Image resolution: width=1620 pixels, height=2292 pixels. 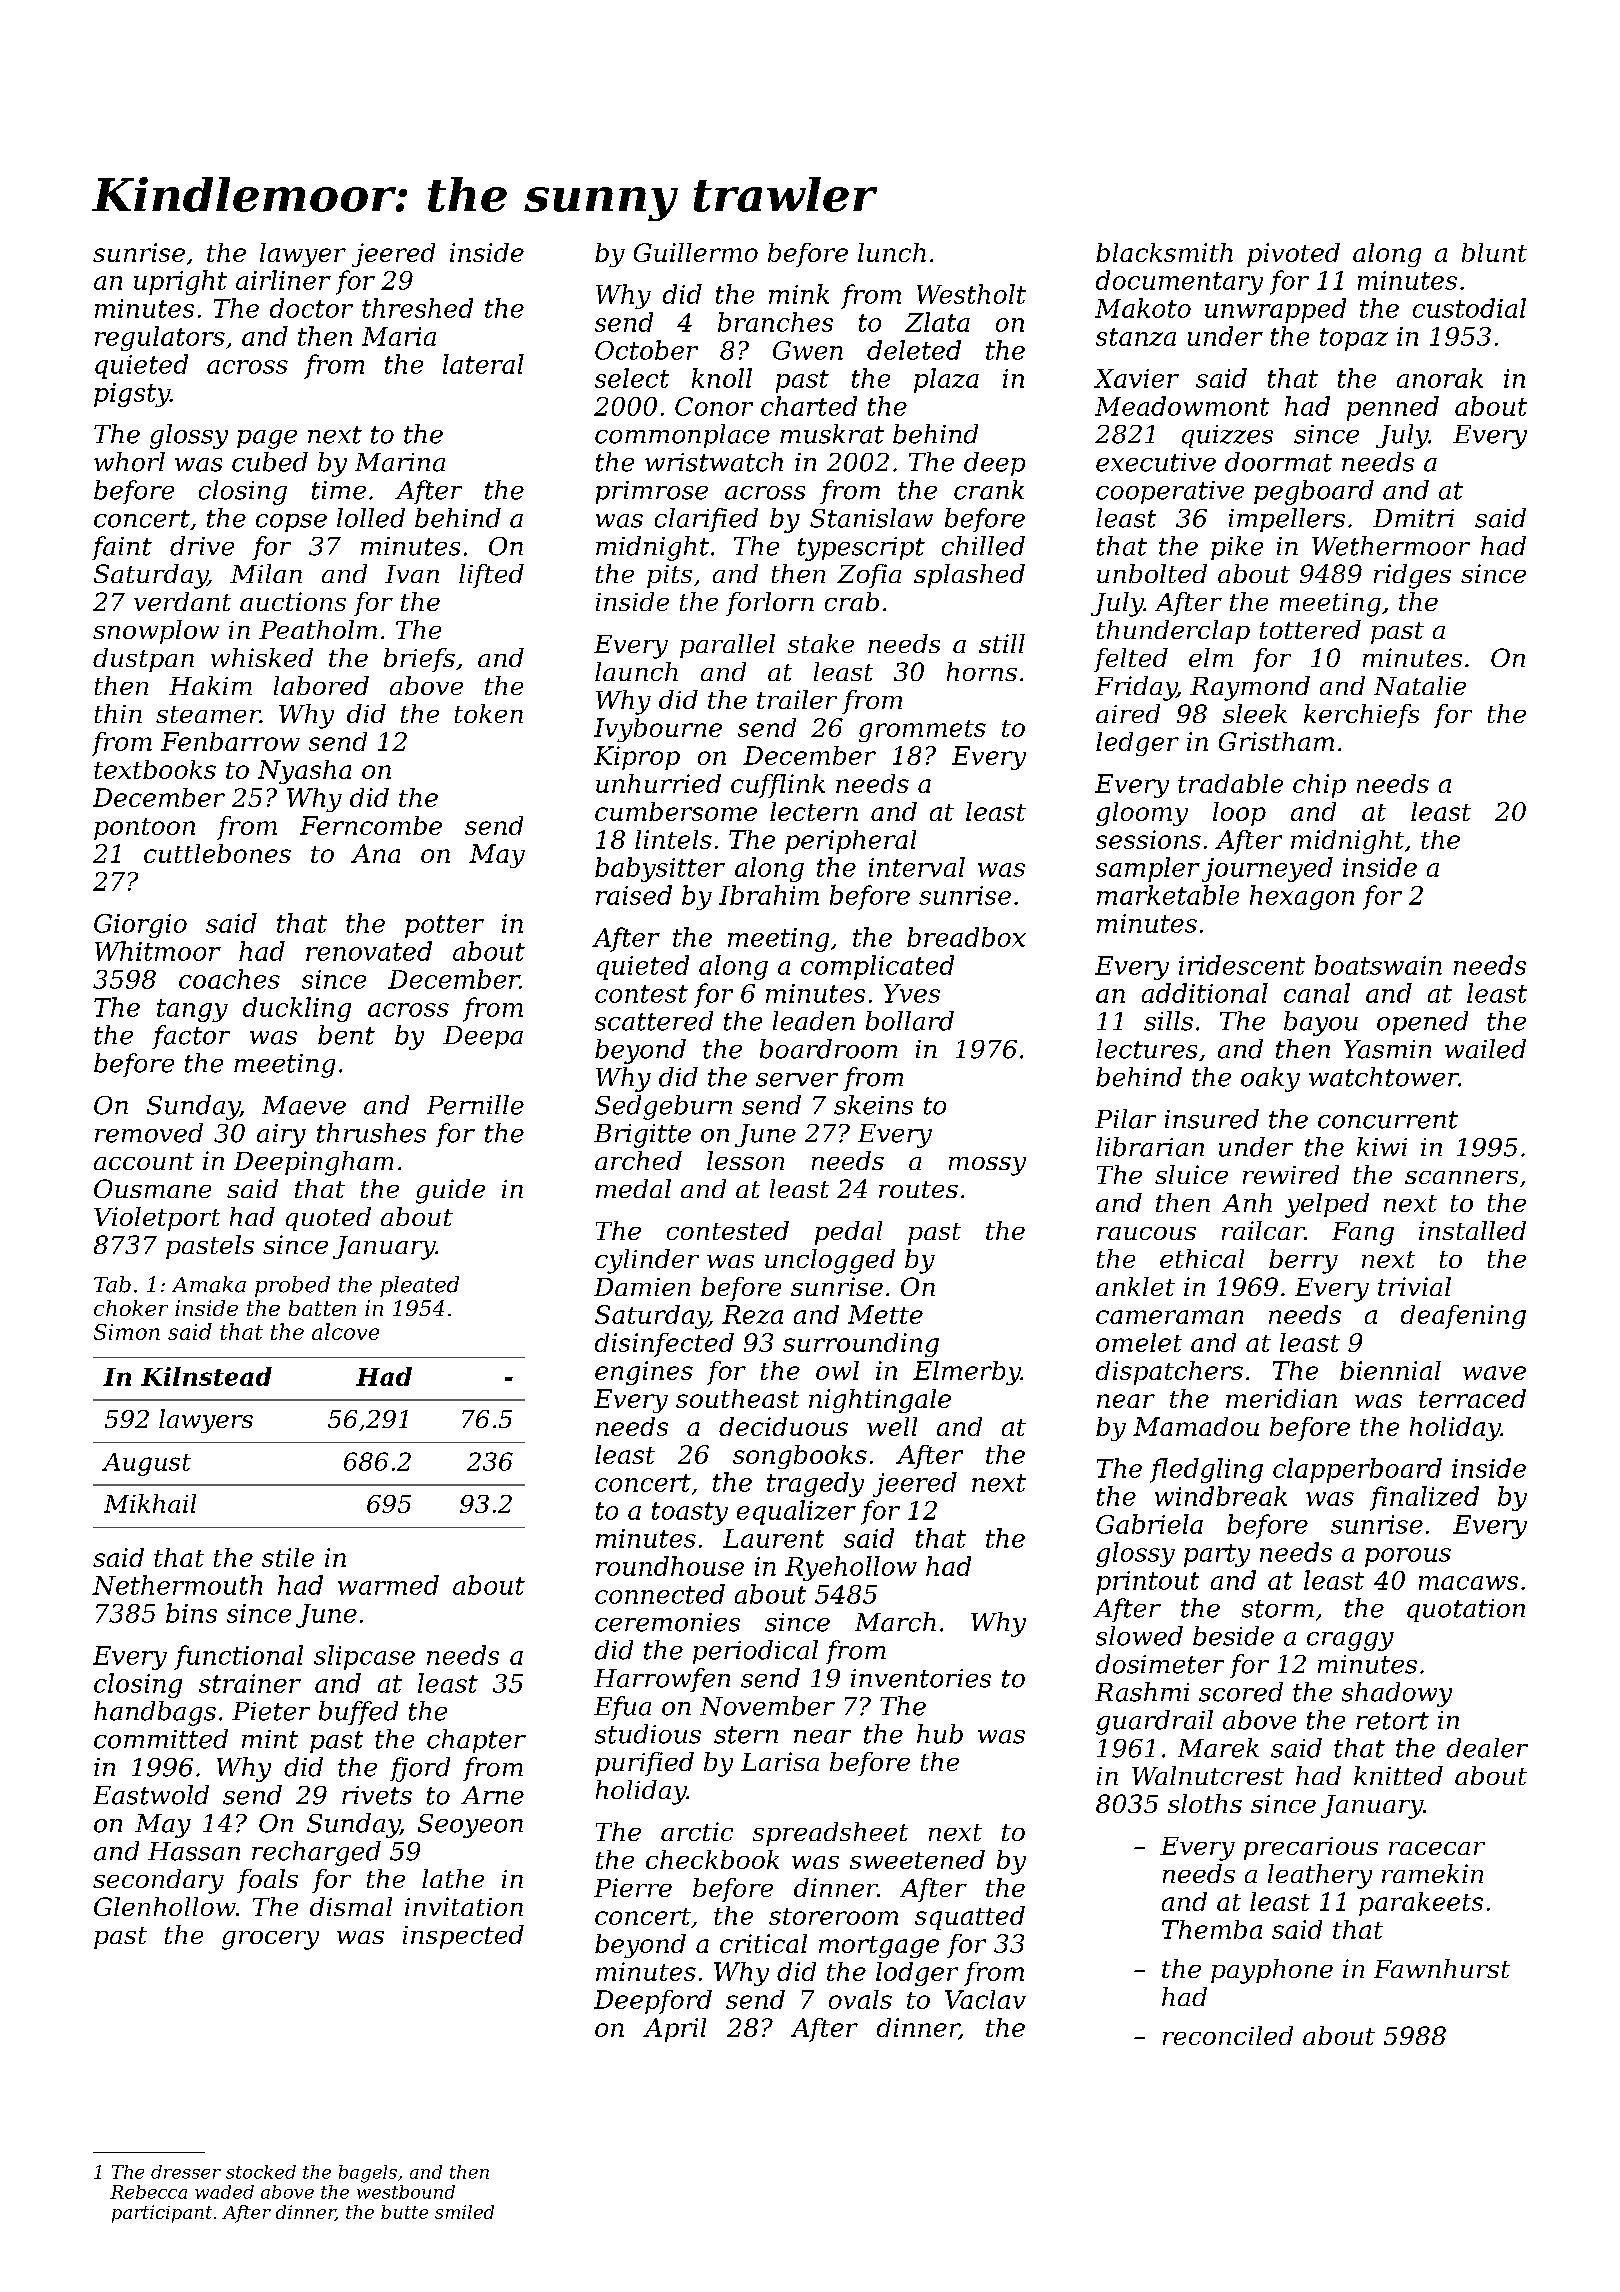 What do you see at coordinates (696, 252) in the page?
I see `Guillermo` at bounding box center [696, 252].
